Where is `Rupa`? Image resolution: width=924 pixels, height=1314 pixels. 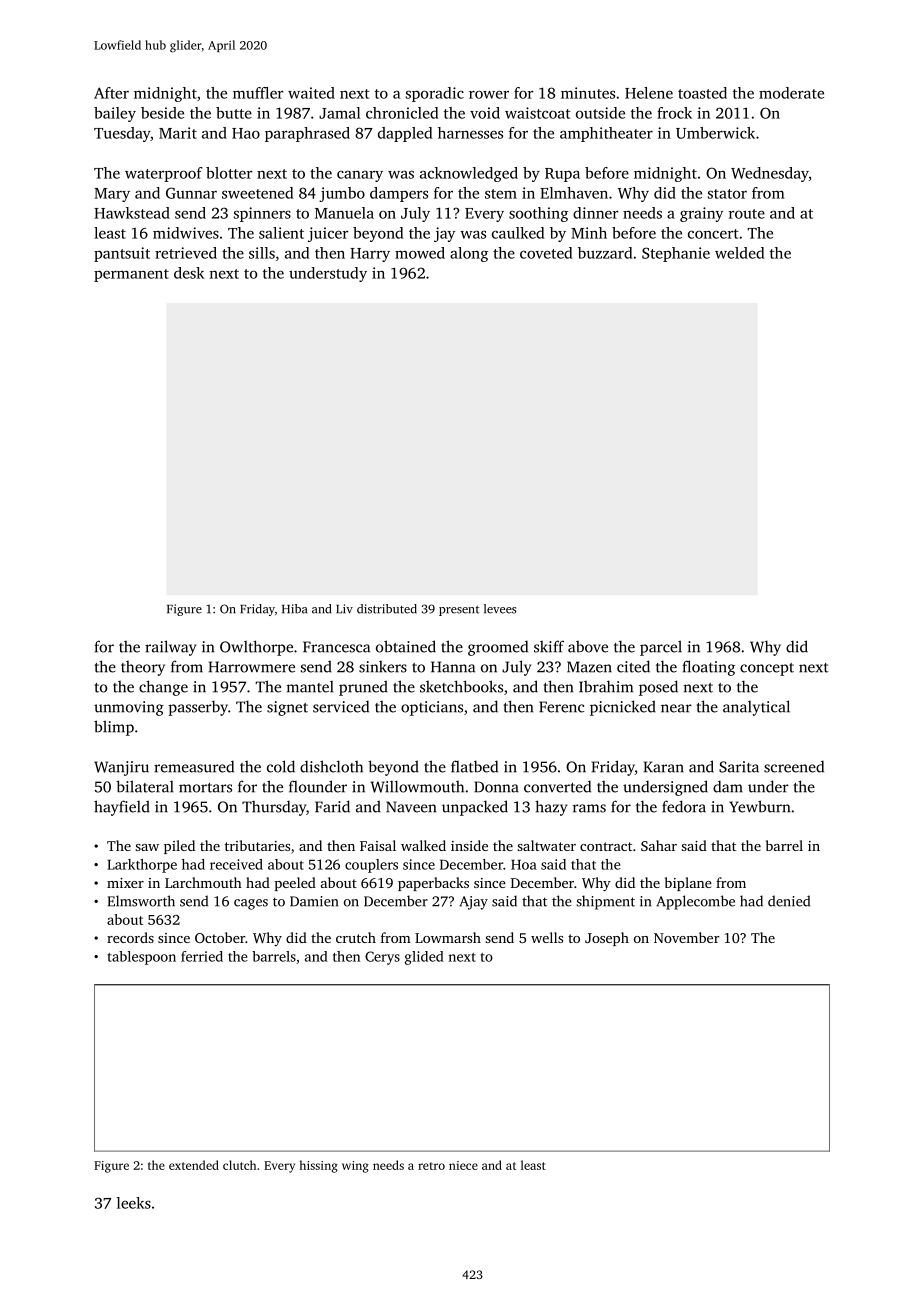
Rupa is located at coordinates (562, 175).
